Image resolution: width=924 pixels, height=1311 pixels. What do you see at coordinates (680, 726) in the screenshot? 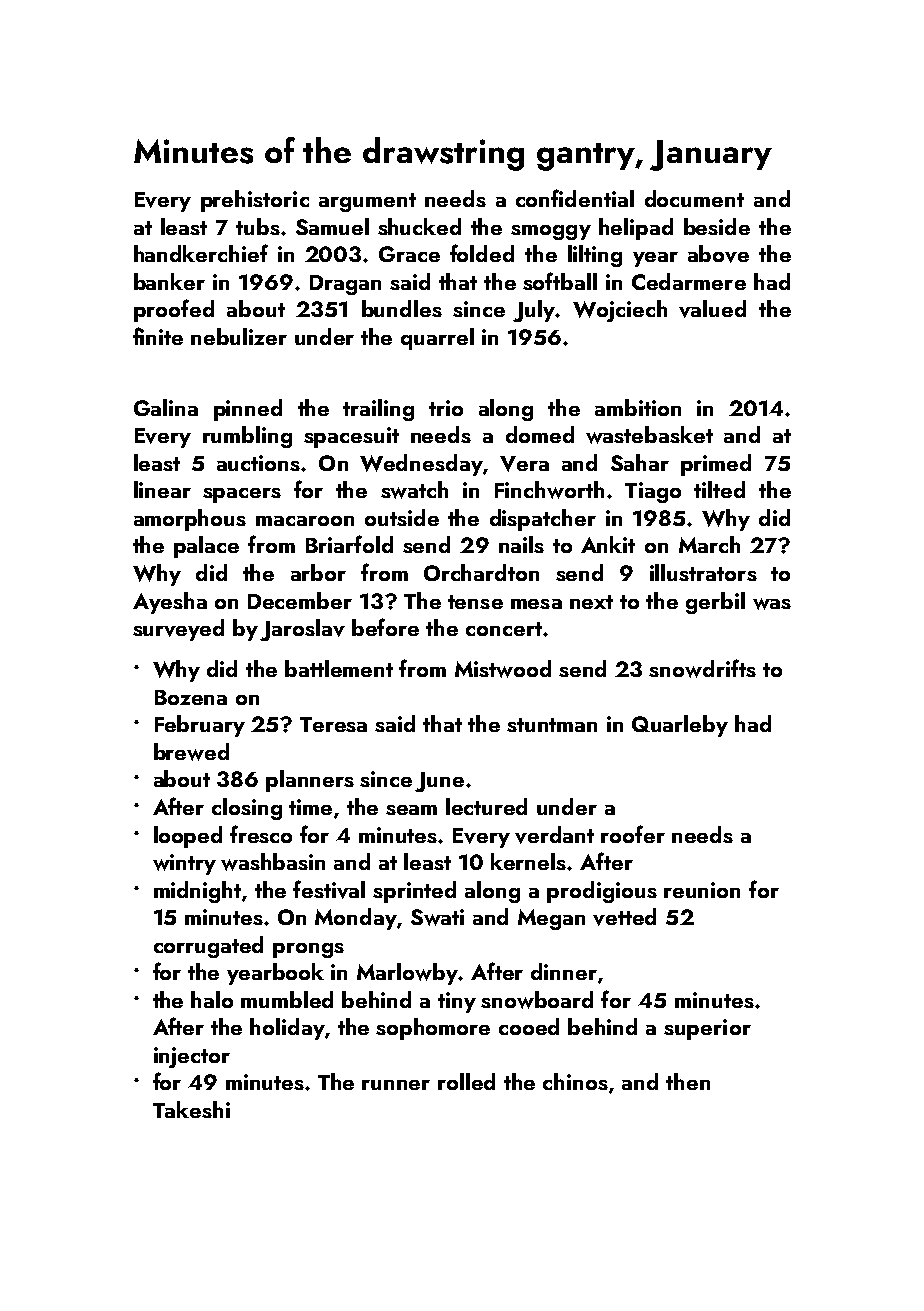
I see `Quarleby` at bounding box center [680, 726].
